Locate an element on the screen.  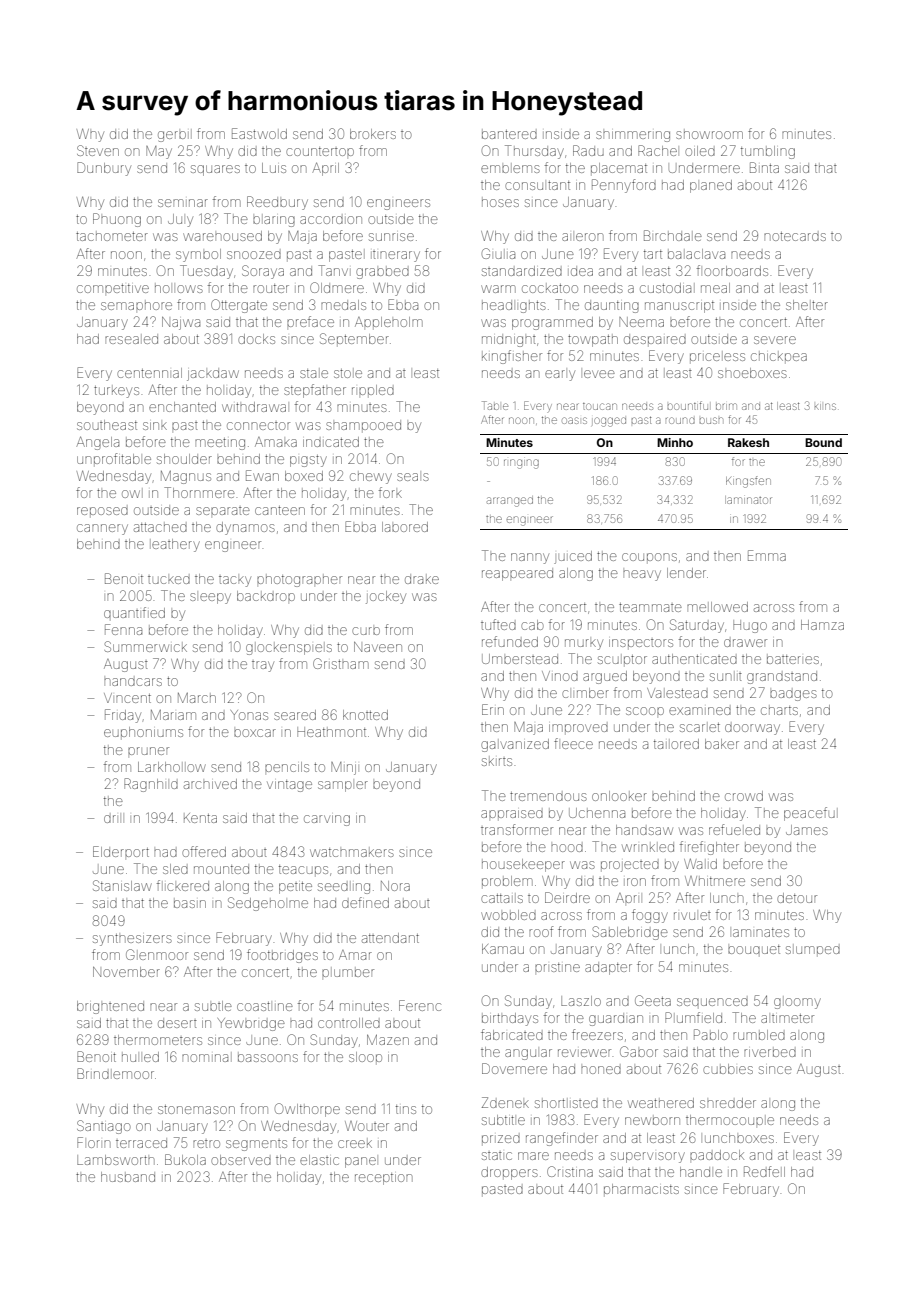
photographer is located at coordinates (299, 581).
